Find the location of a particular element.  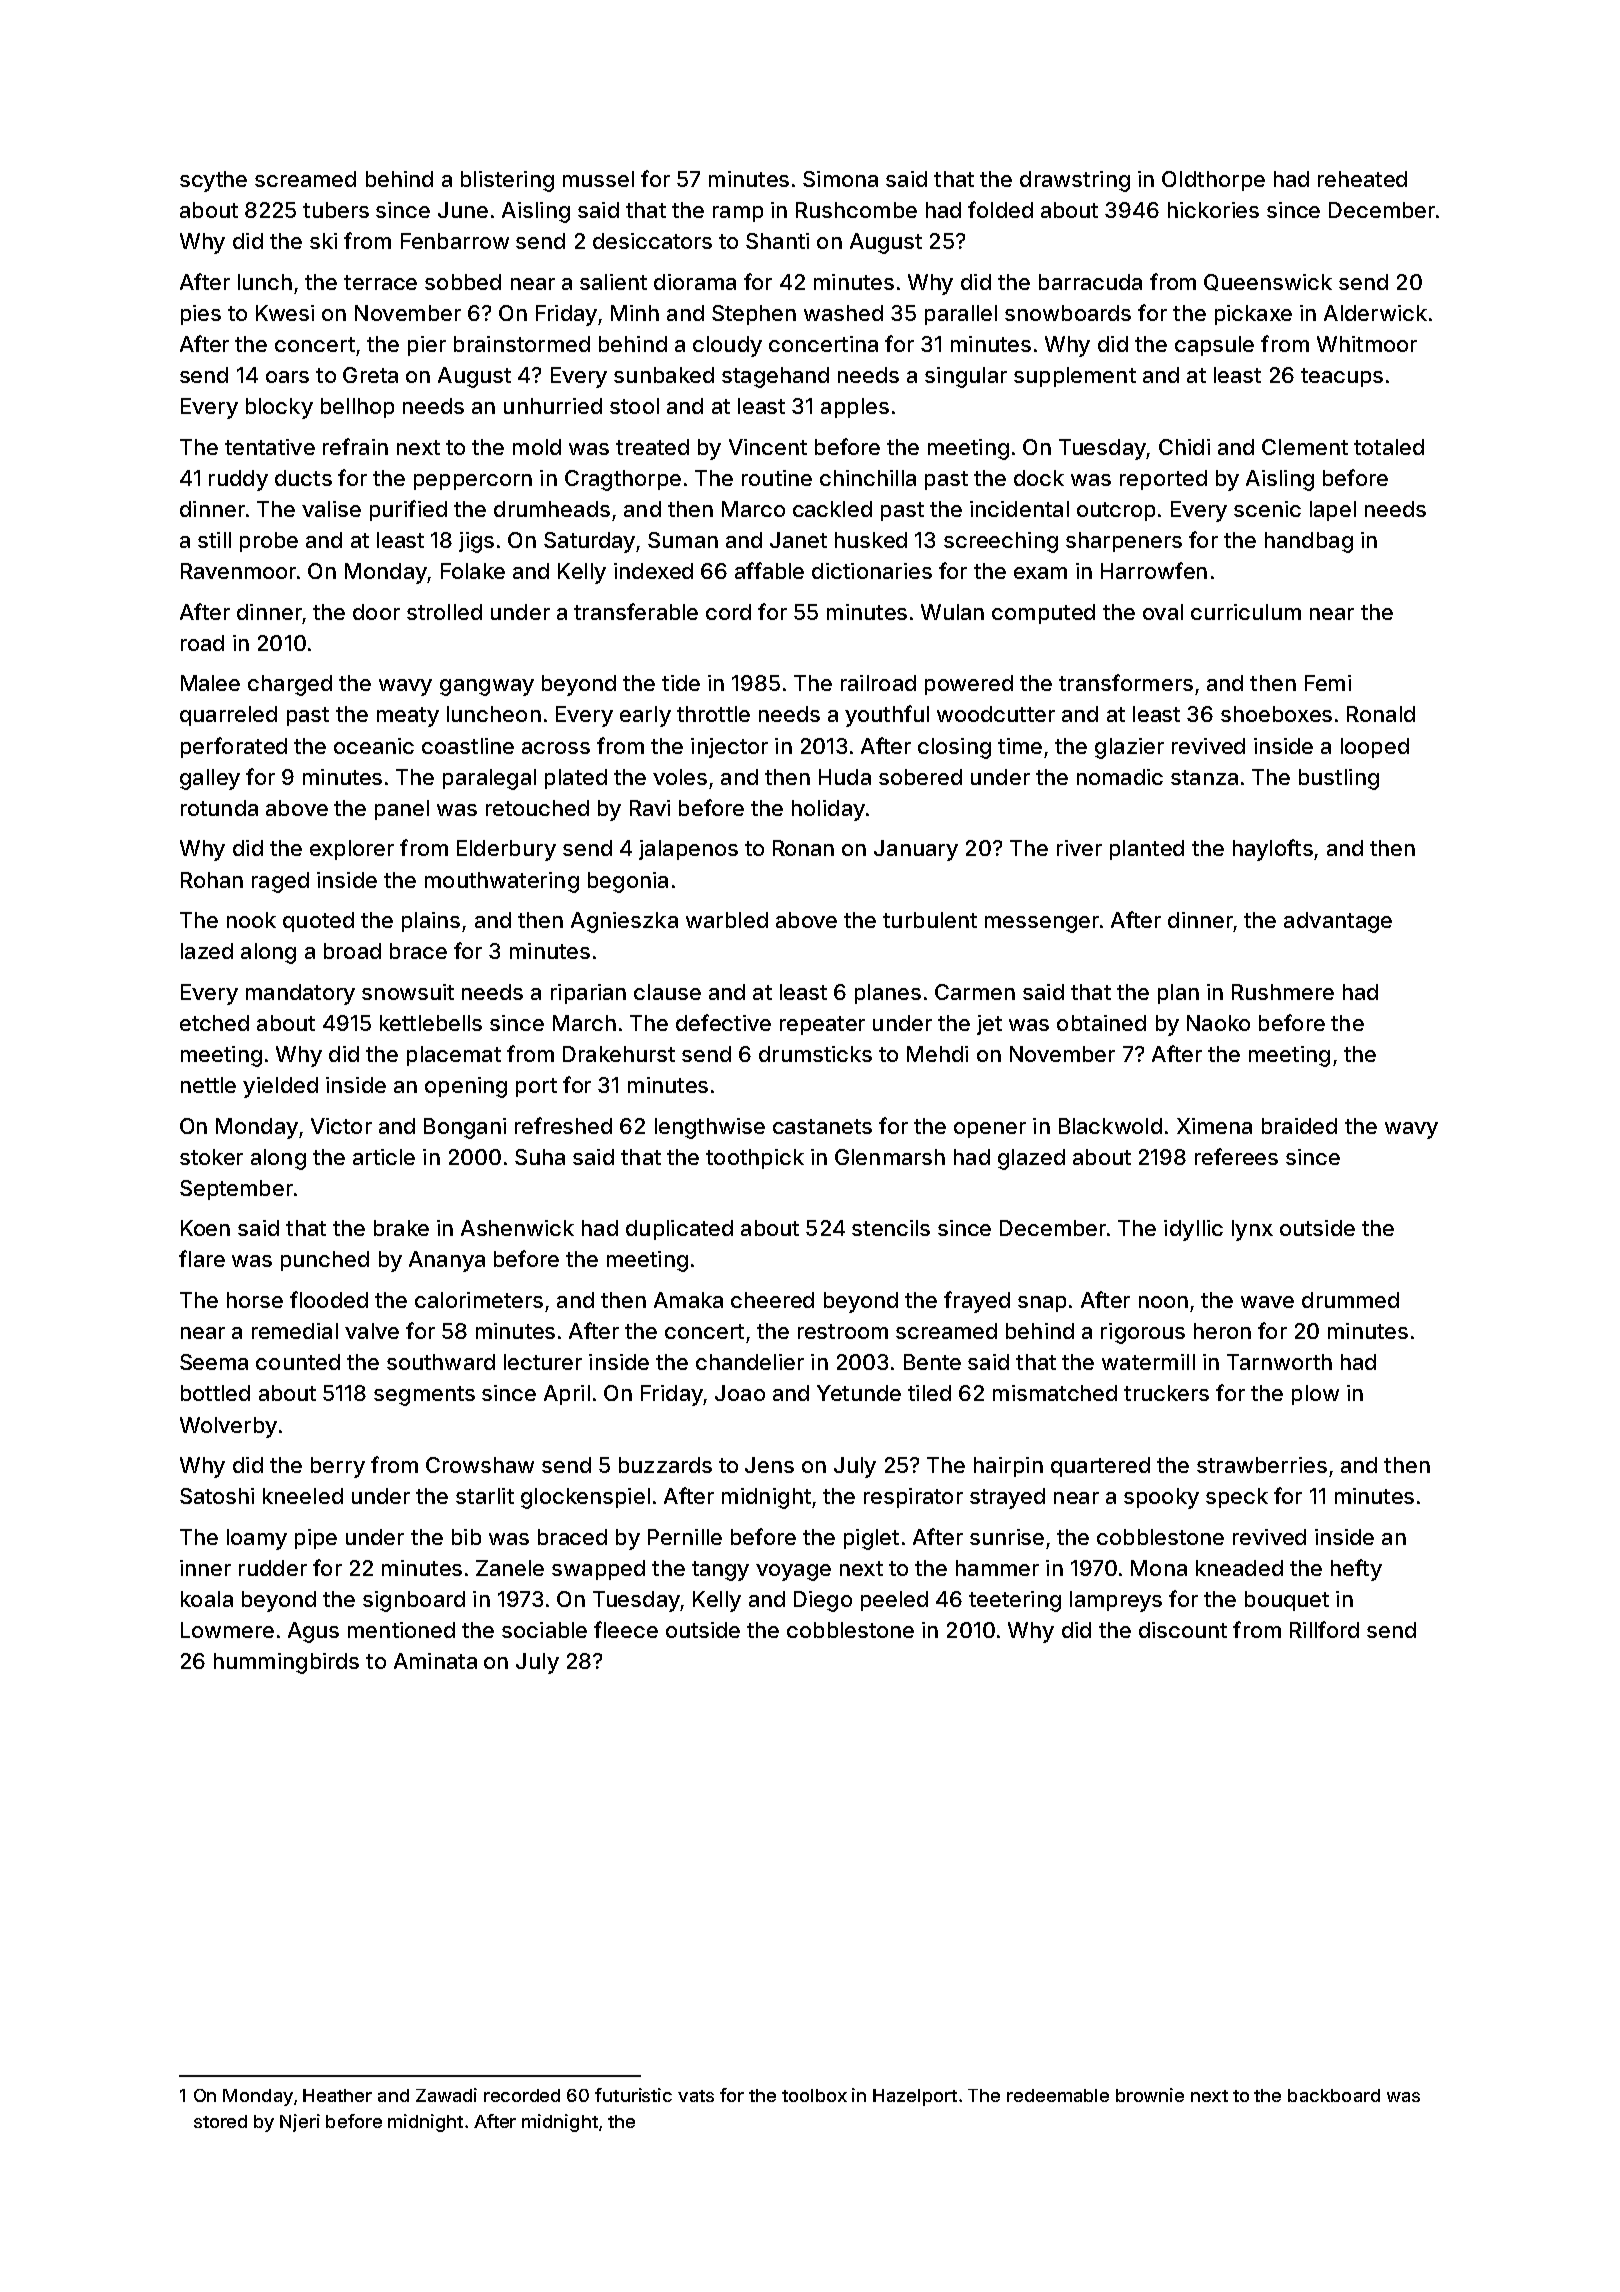

Heather is located at coordinates (337, 2095).
